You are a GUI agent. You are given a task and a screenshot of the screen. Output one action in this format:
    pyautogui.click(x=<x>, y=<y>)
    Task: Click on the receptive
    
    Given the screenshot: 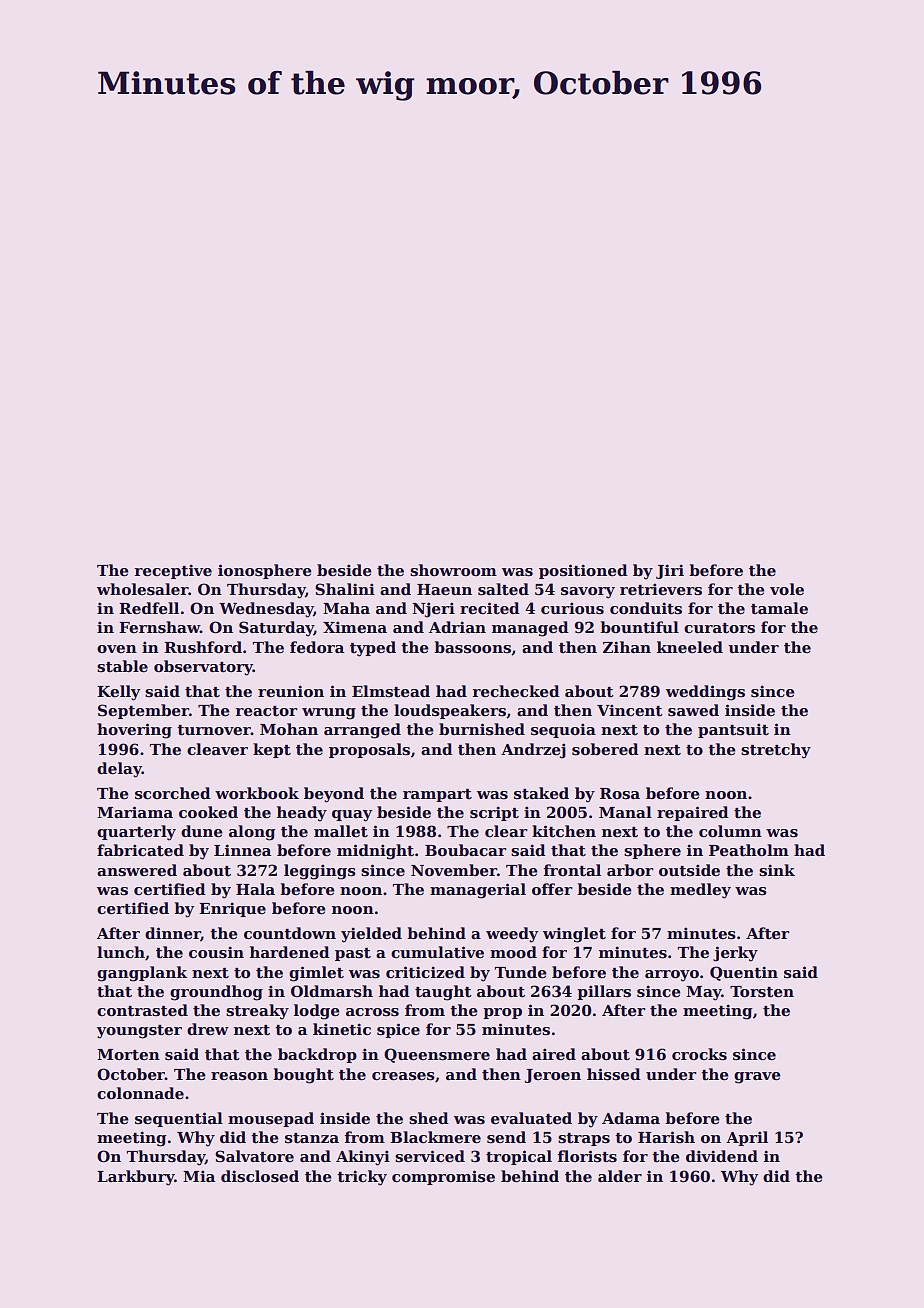 What is the action you would take?
    pyautogui.click(x=173, y=571)
